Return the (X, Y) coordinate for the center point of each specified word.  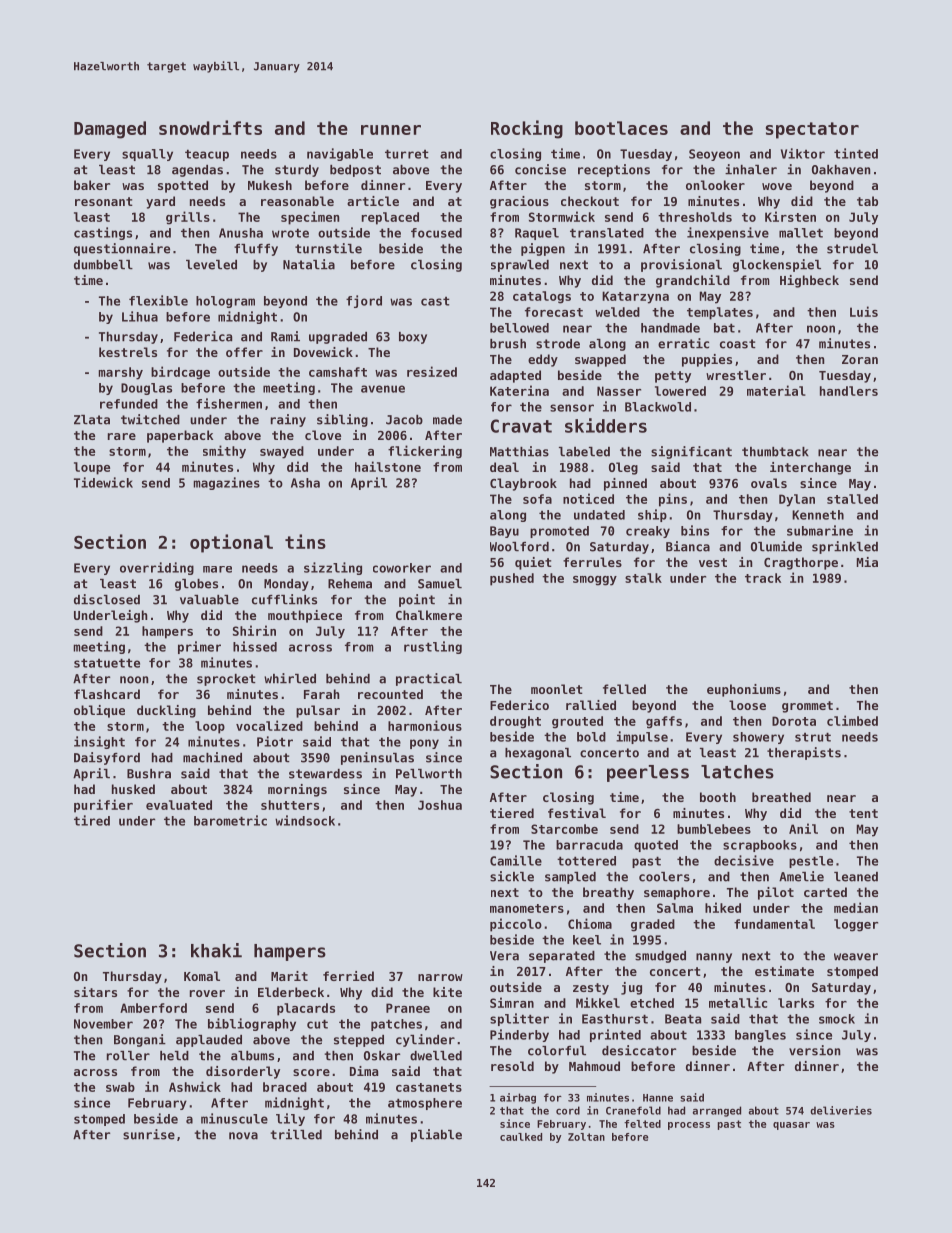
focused (436, 233)
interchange (810, 468)
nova (243, 1136)
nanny (714, 958)
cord (568, 1110)
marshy (121, 373)
